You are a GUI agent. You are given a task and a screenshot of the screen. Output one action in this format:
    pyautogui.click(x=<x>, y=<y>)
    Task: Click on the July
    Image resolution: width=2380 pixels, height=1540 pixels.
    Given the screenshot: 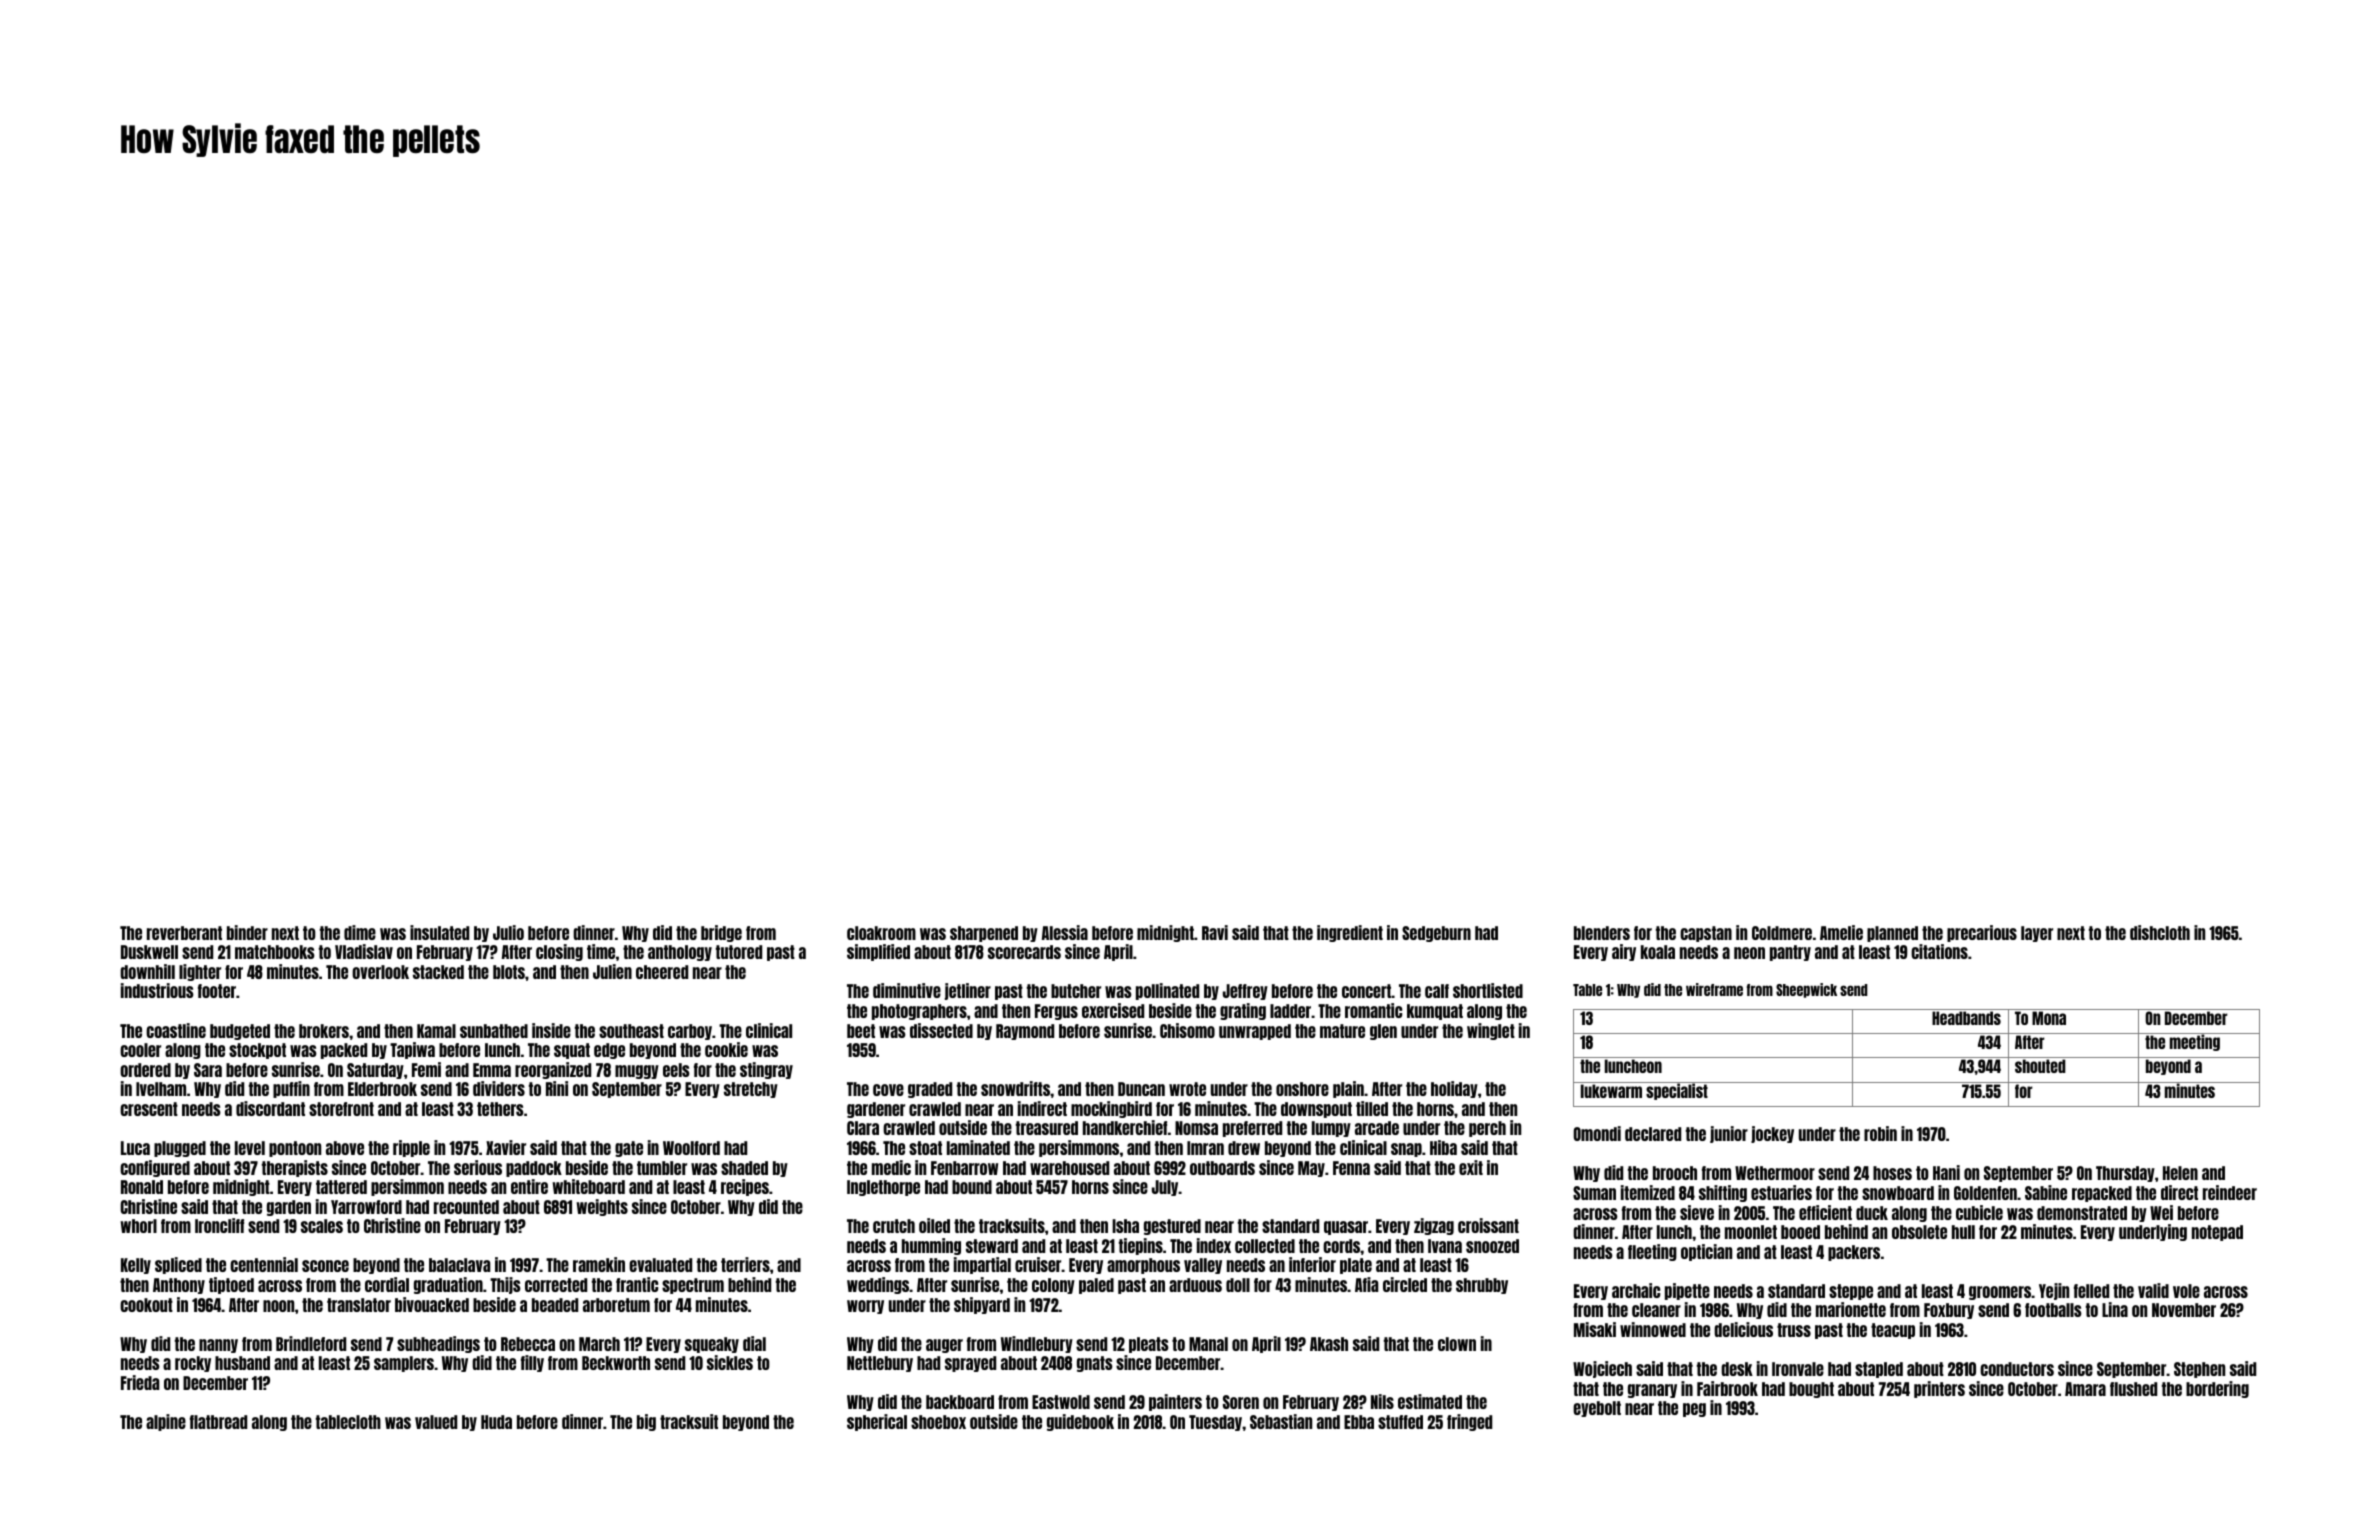 What is the action you would take?
    pyautogui.click(x=1165, y=1188)
